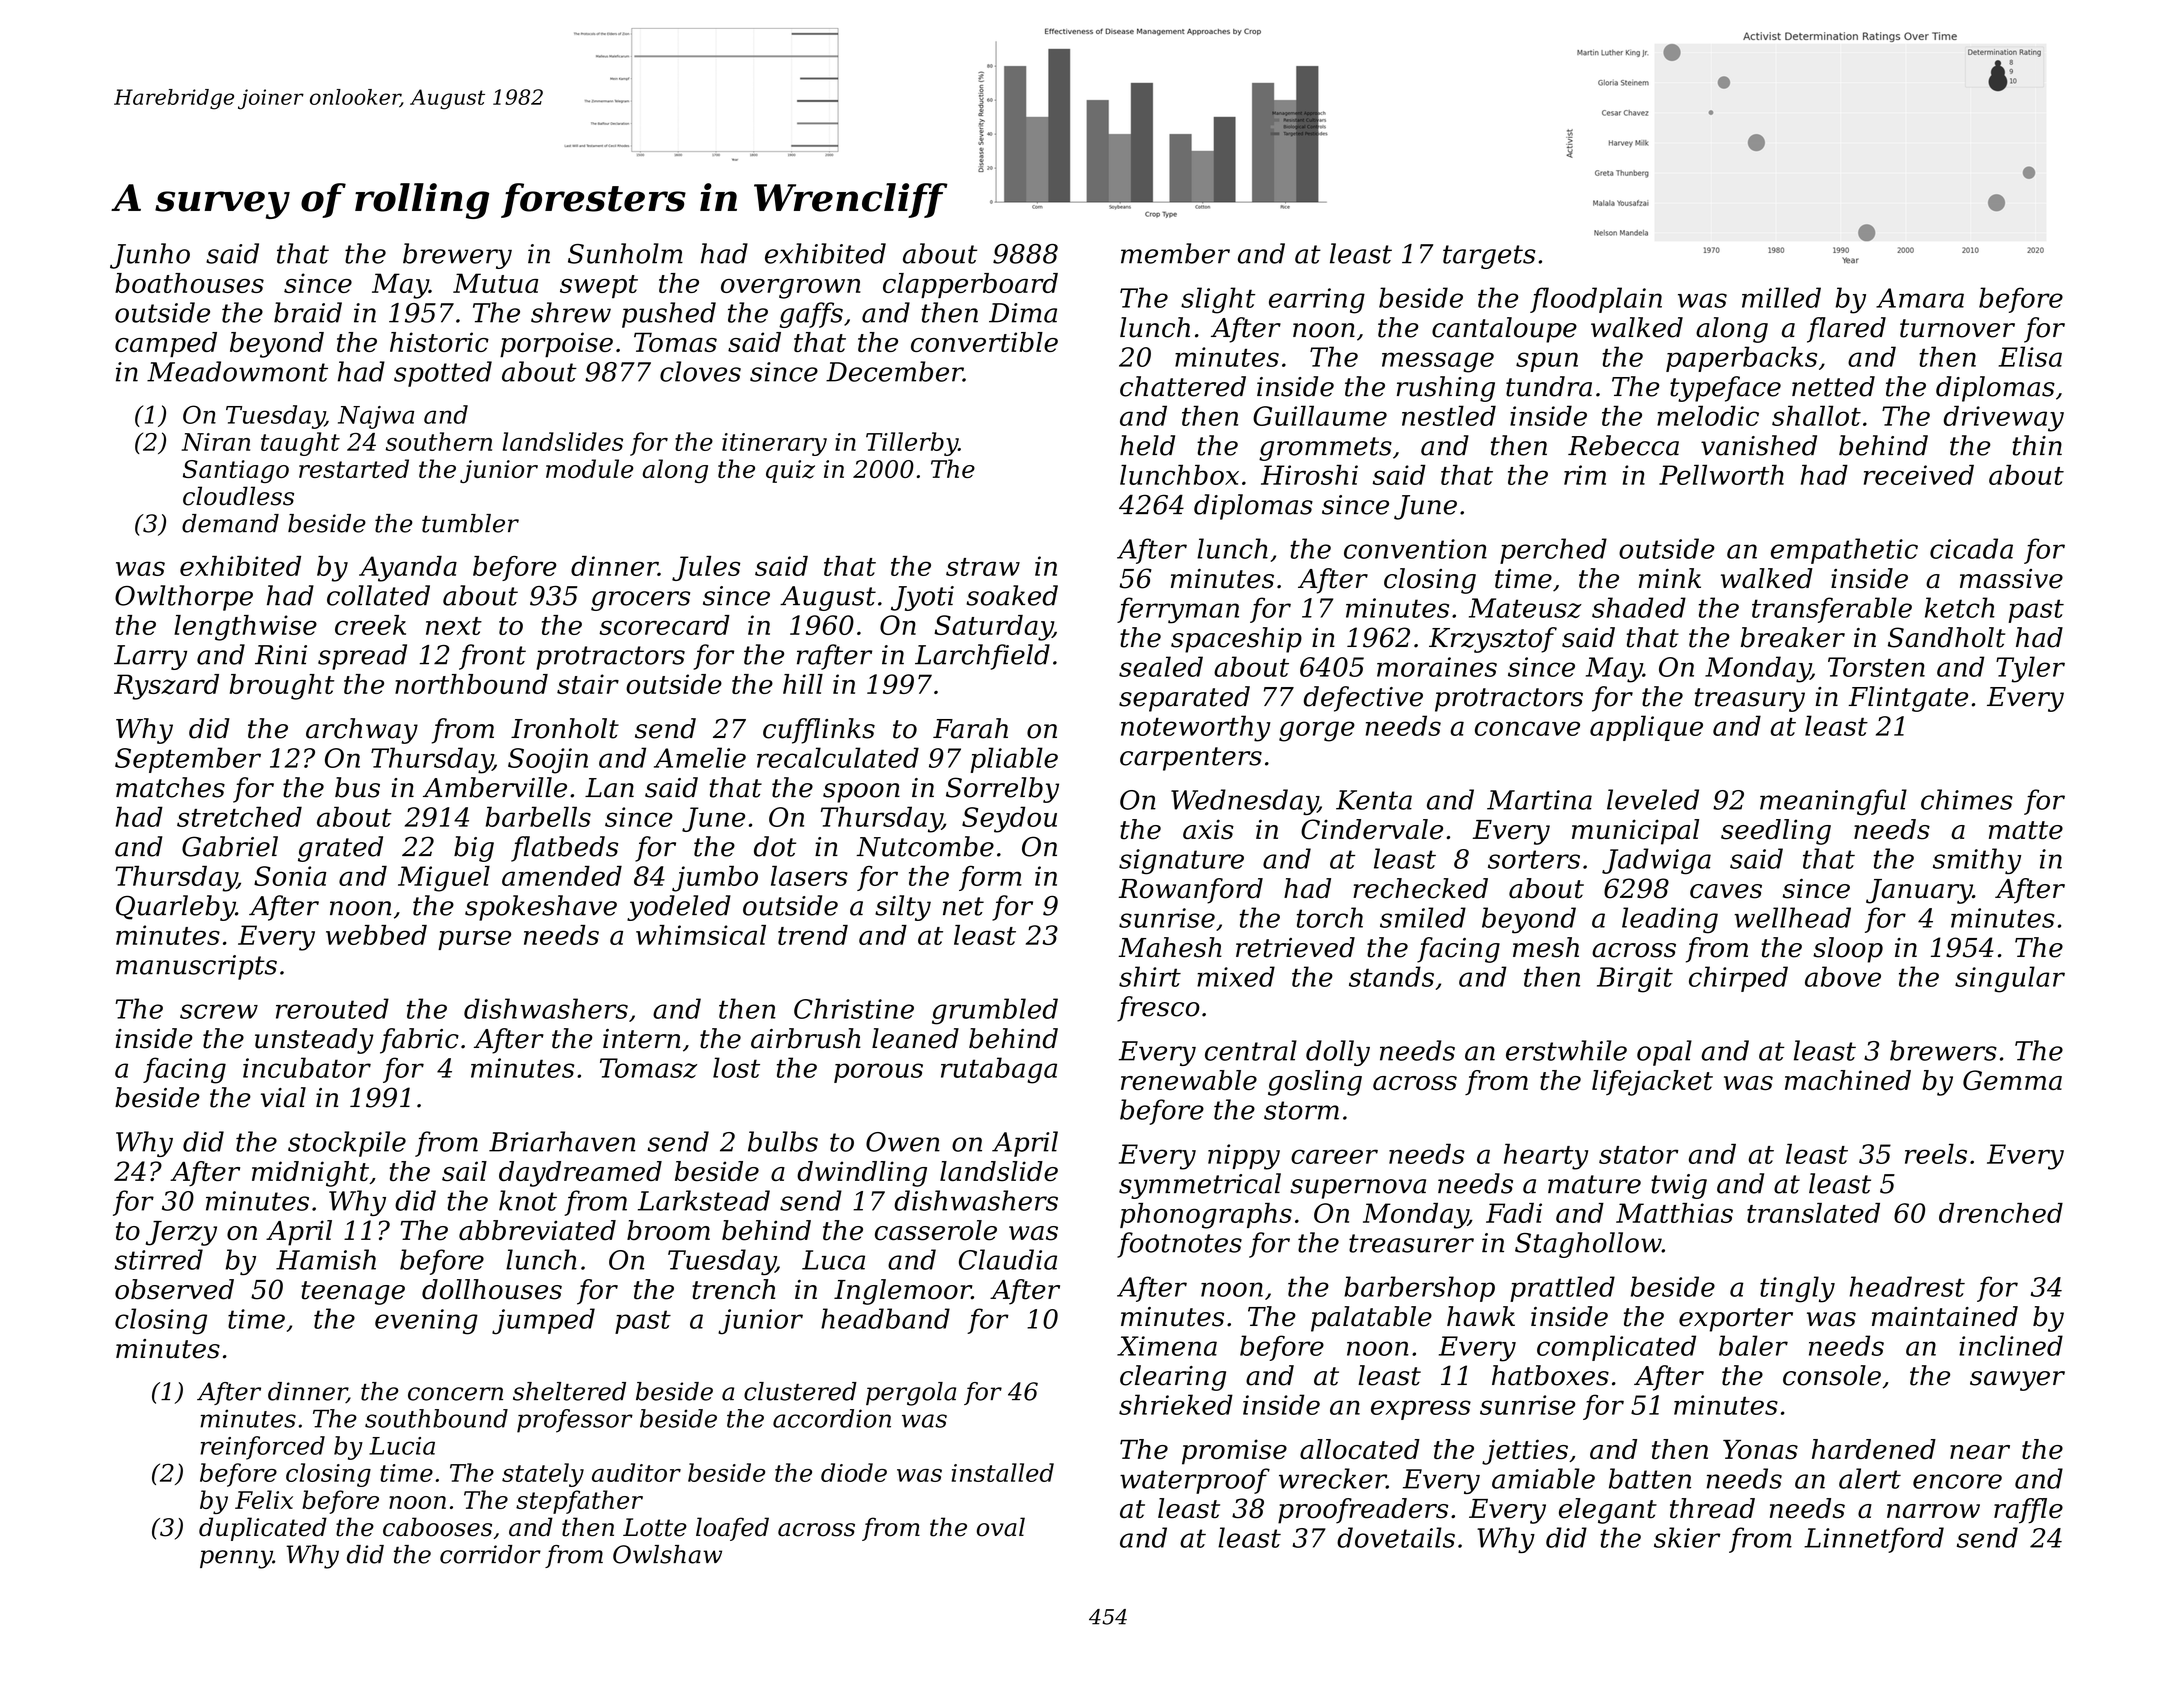 This screenshot has width=2178, height=1683. I want to click on southbound, so click(436, 1418).
